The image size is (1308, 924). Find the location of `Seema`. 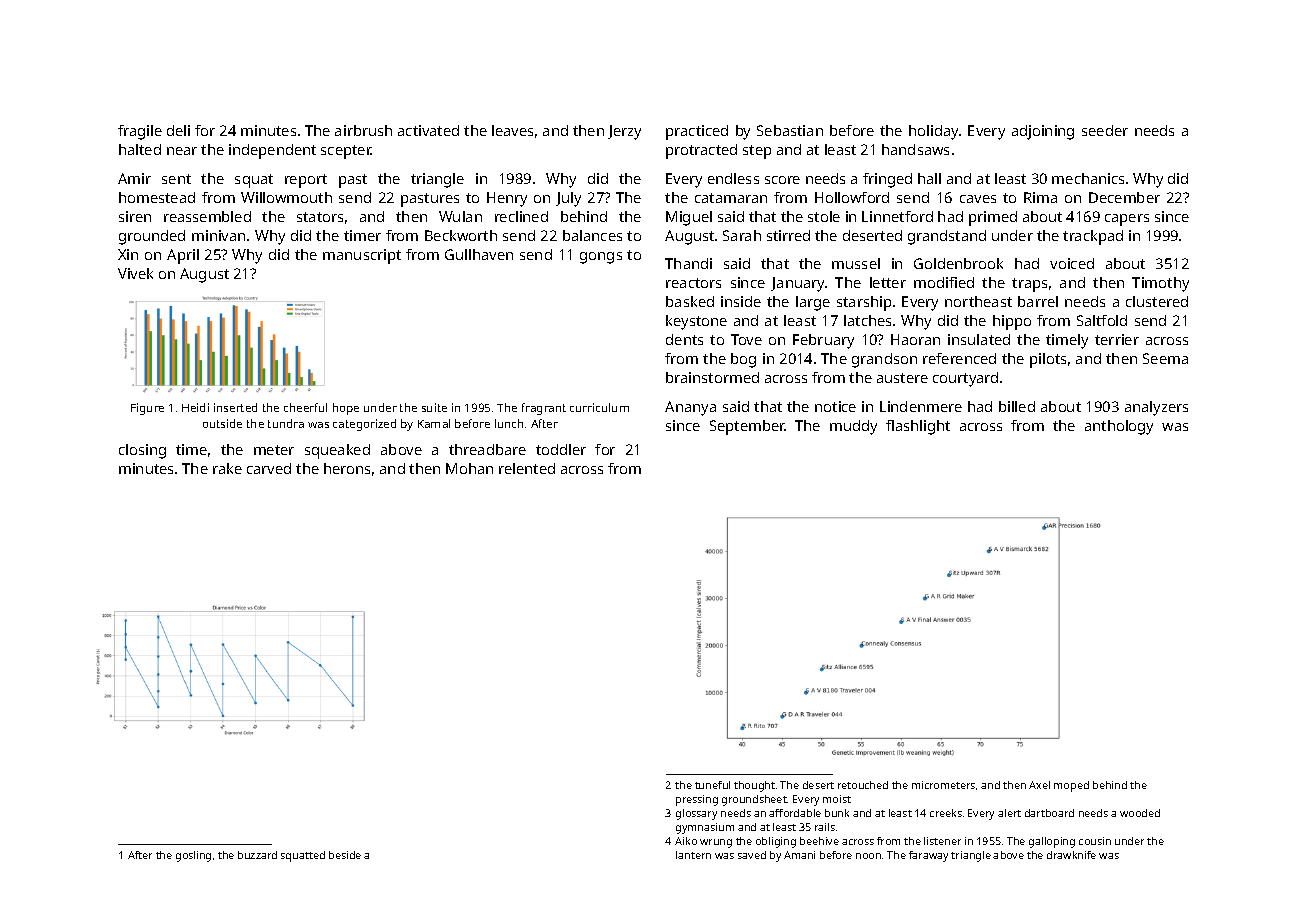

Seema is located at coordinates (1165, 358).
